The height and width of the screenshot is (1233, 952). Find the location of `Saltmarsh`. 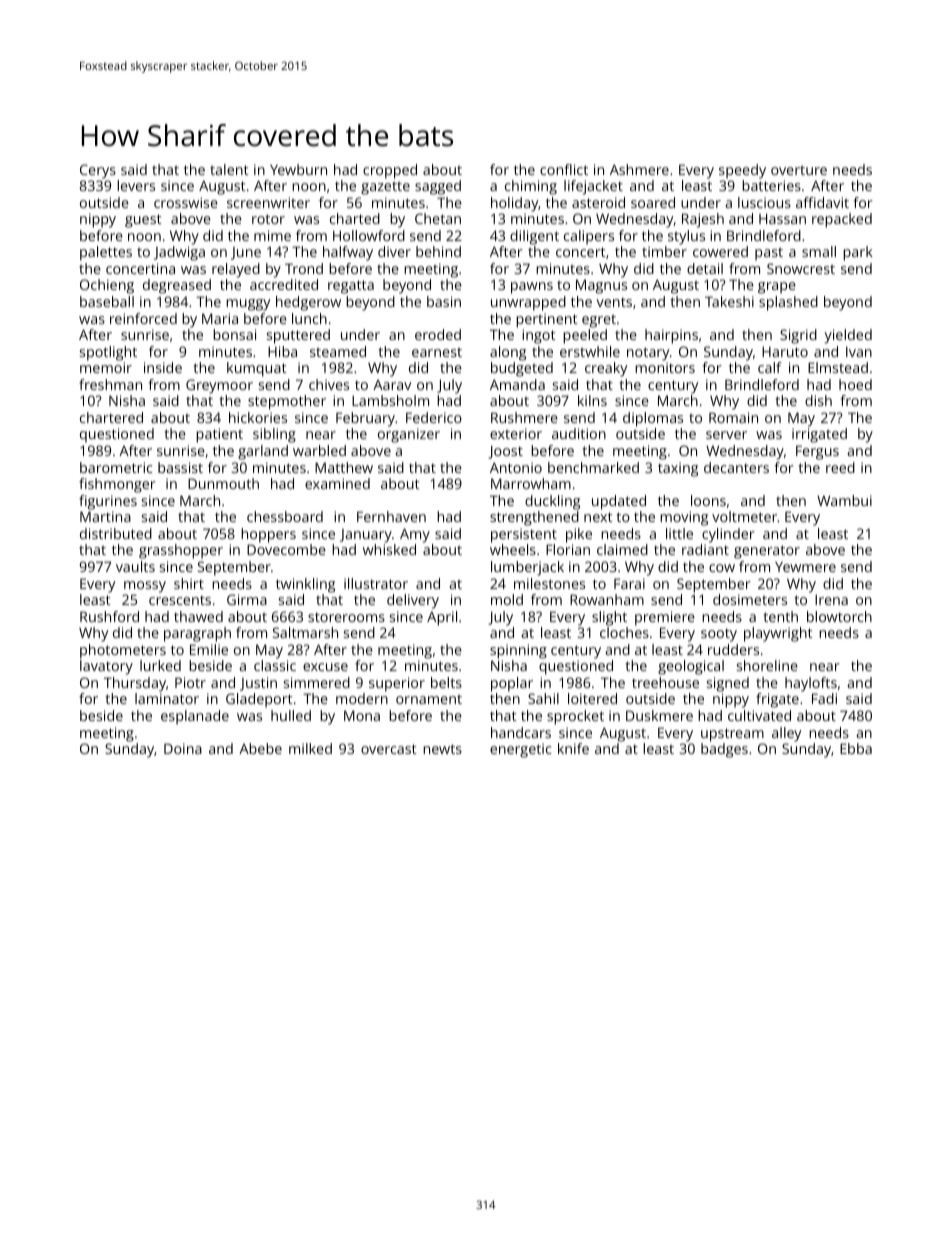

Saltmarsh is located at coordinates (305, 632).
